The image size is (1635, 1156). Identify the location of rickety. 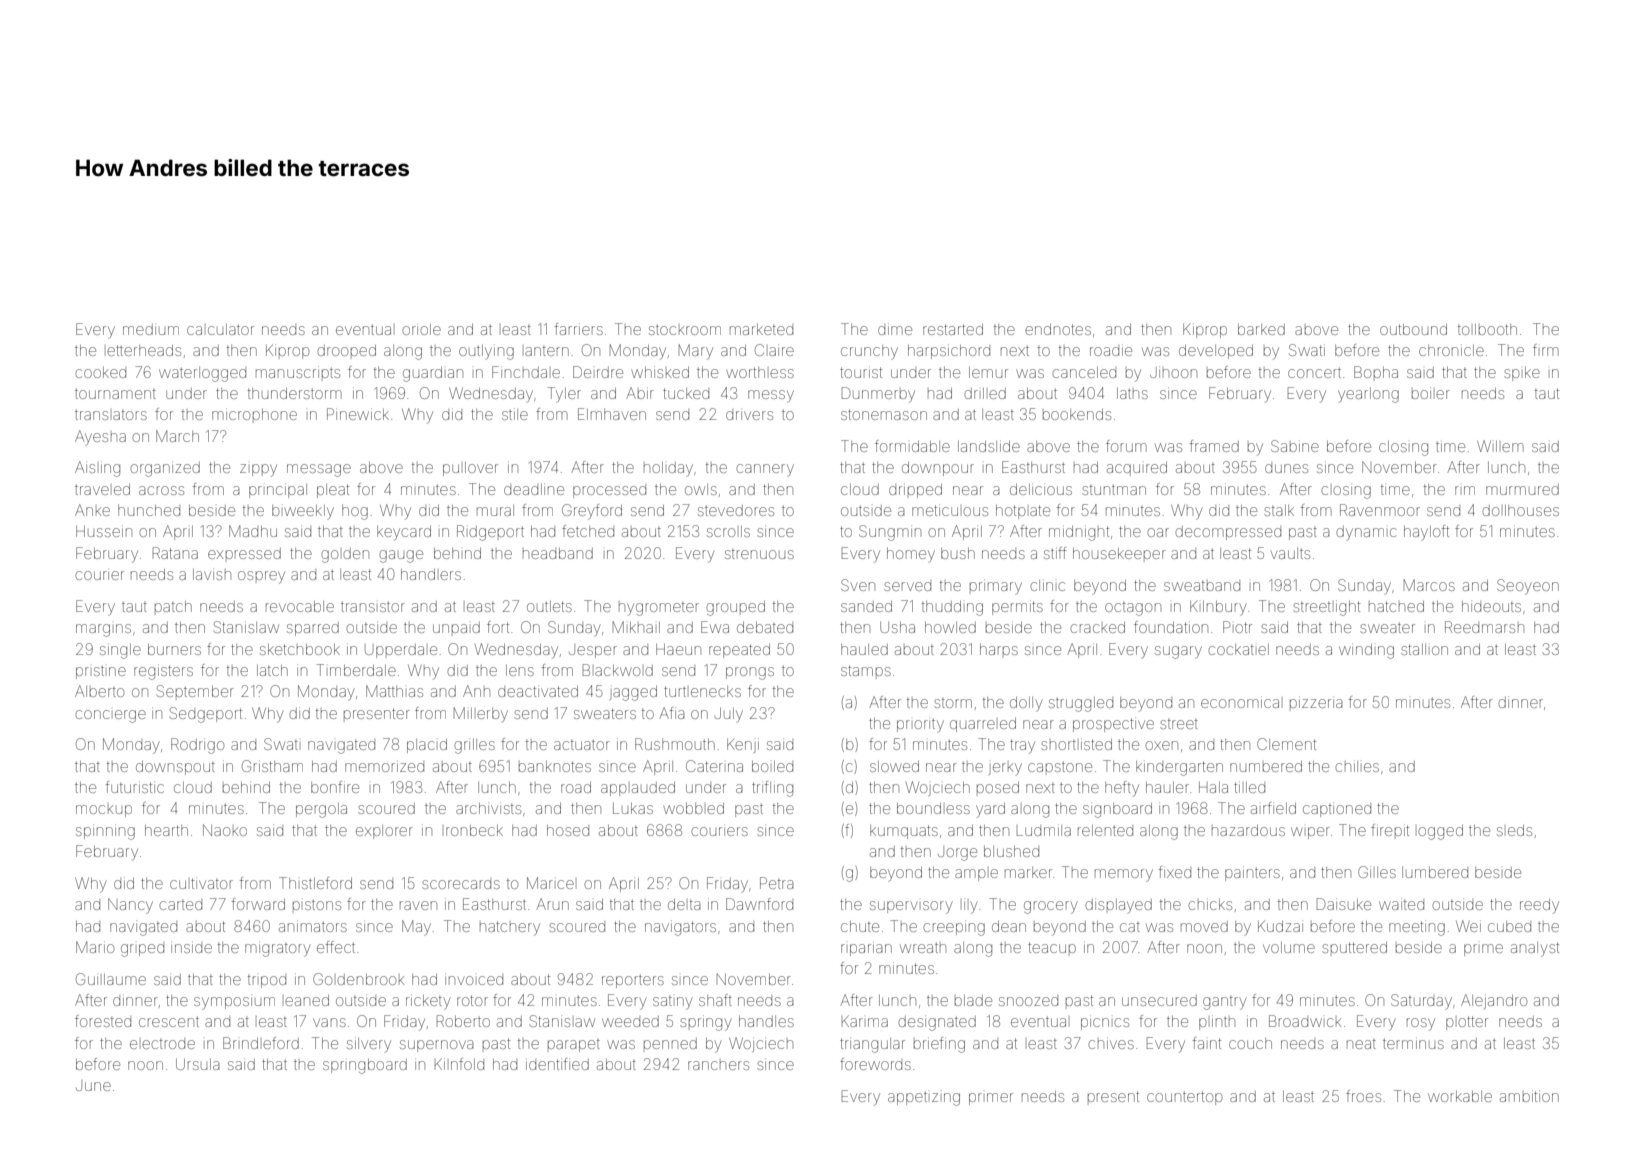
(428, 1002).
